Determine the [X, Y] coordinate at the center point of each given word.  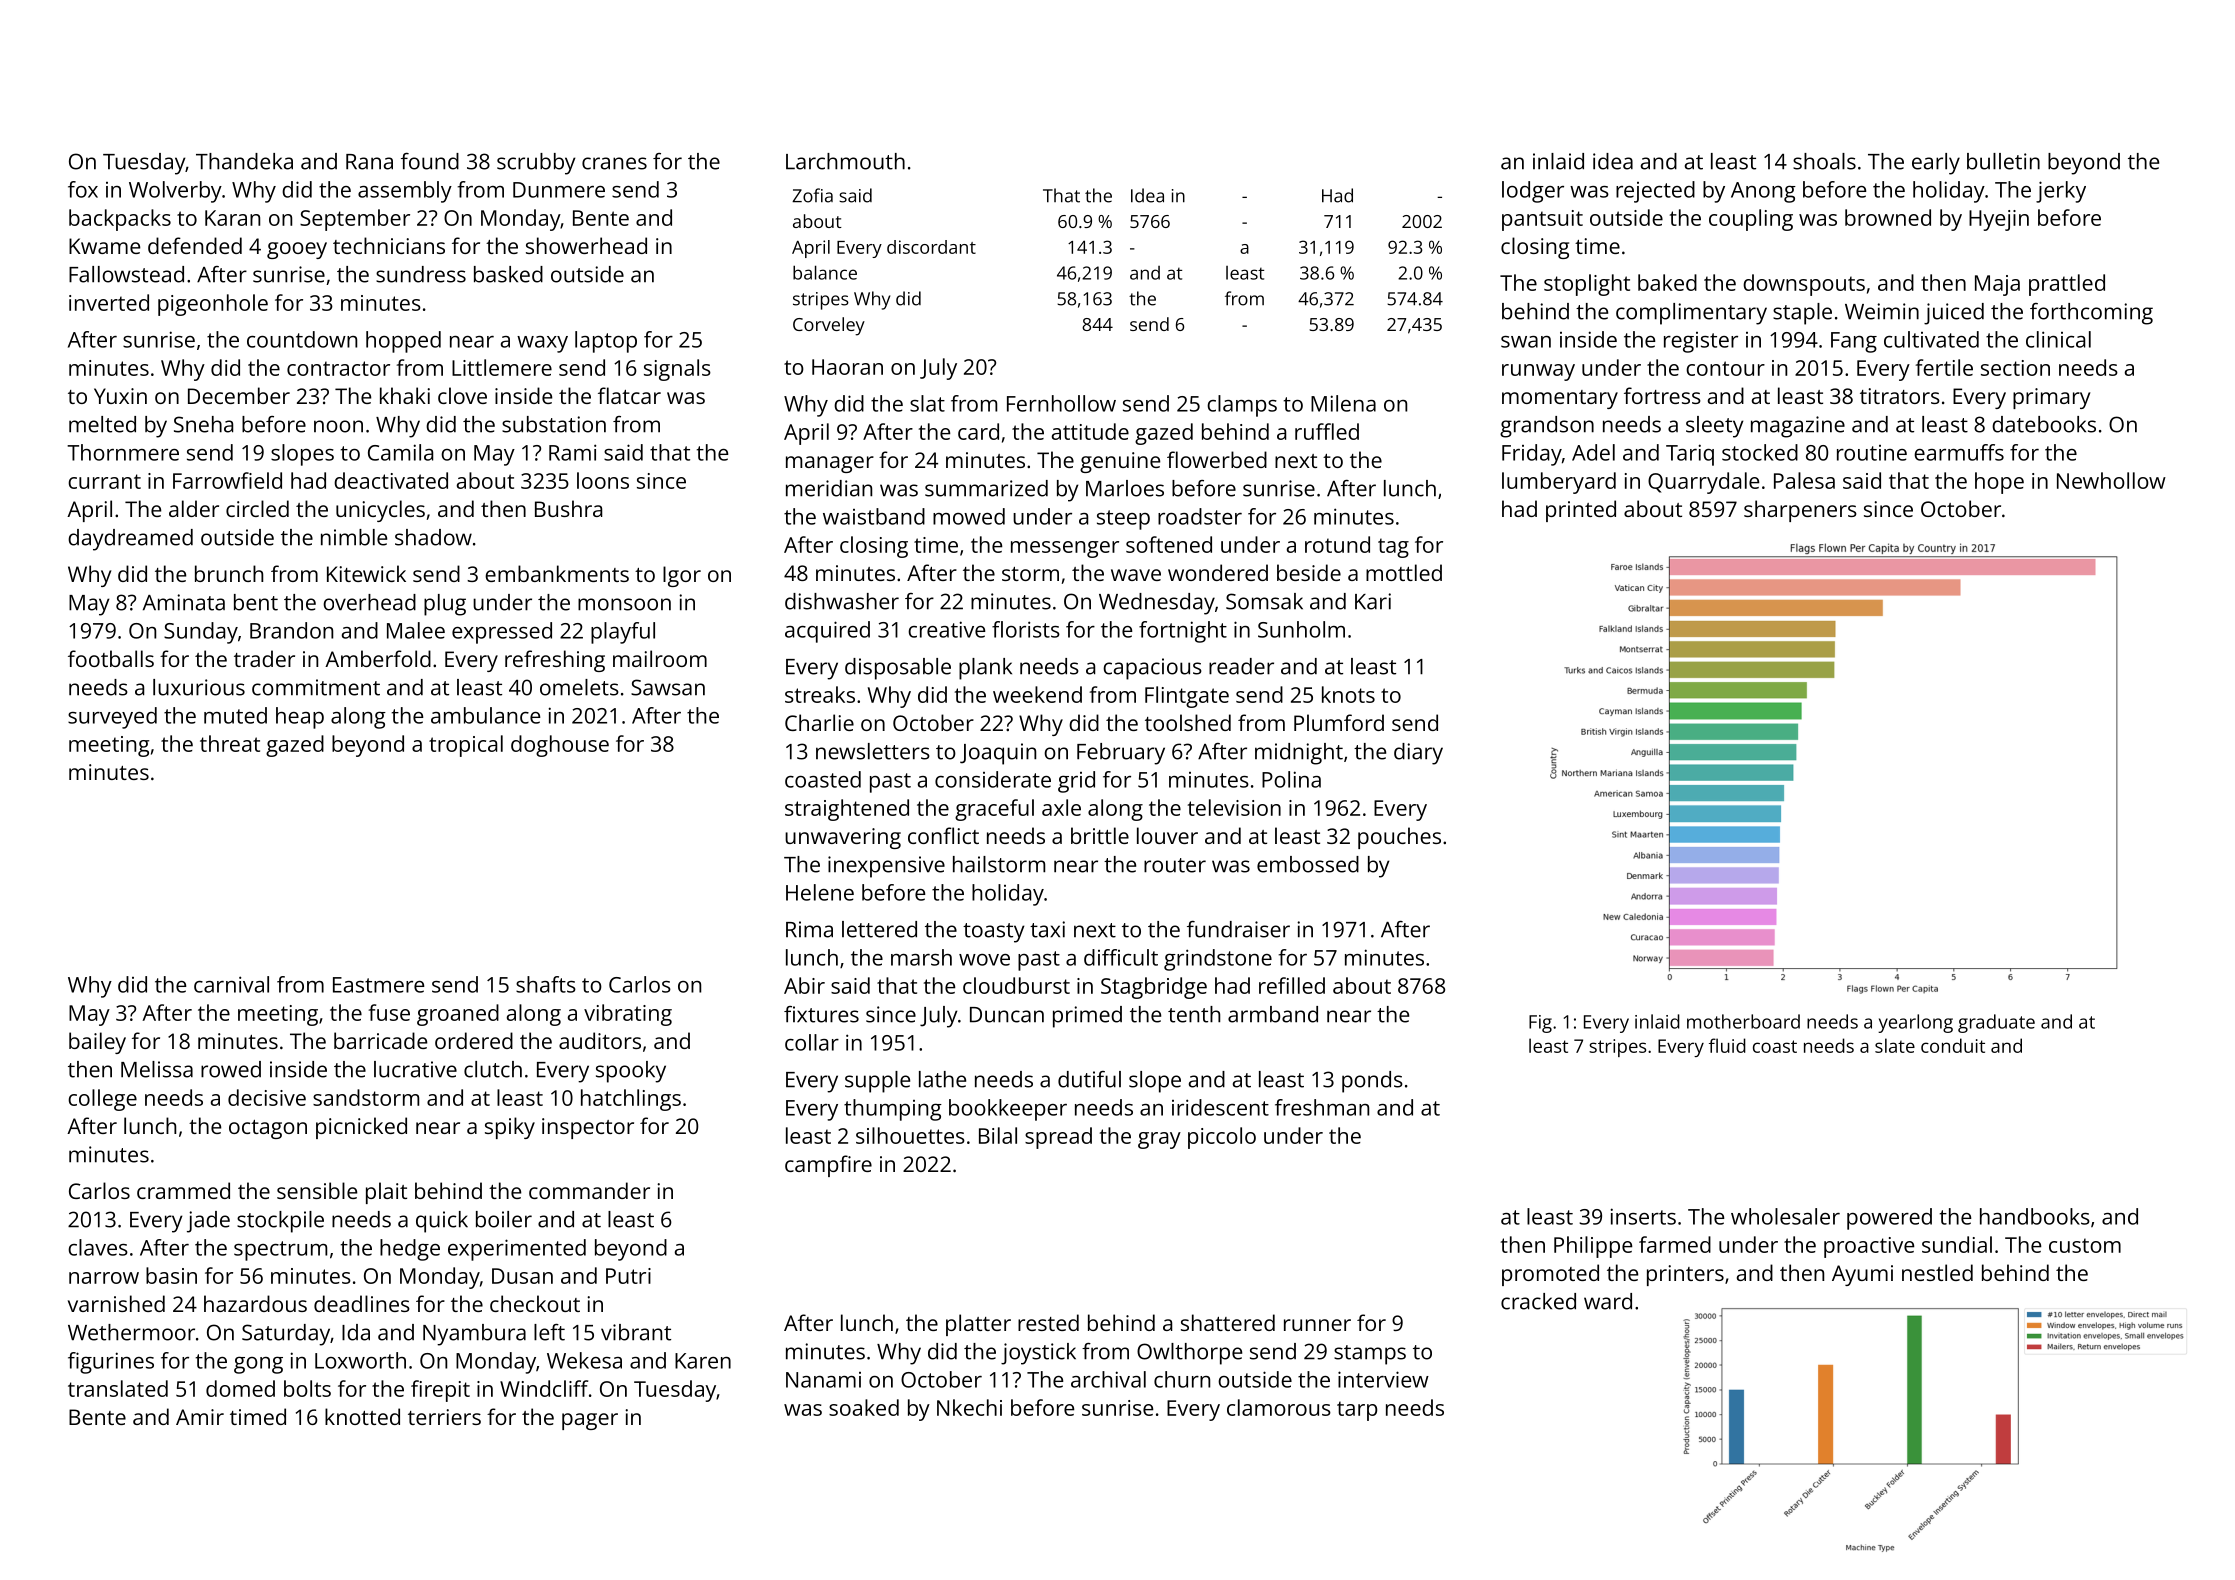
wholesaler [1785, 1216]
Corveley [829, 326]
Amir [200, 1417]
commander [589, 1190]
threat [230, 743]
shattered [1228, 1322]
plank [985, 669]
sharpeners [1800, 511]
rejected [1655, 192]
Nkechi [969, 1407]
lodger [1533, 192]
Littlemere [502, 367]
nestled [1937, 1272]
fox [83, 189]
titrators [1900, 396]
